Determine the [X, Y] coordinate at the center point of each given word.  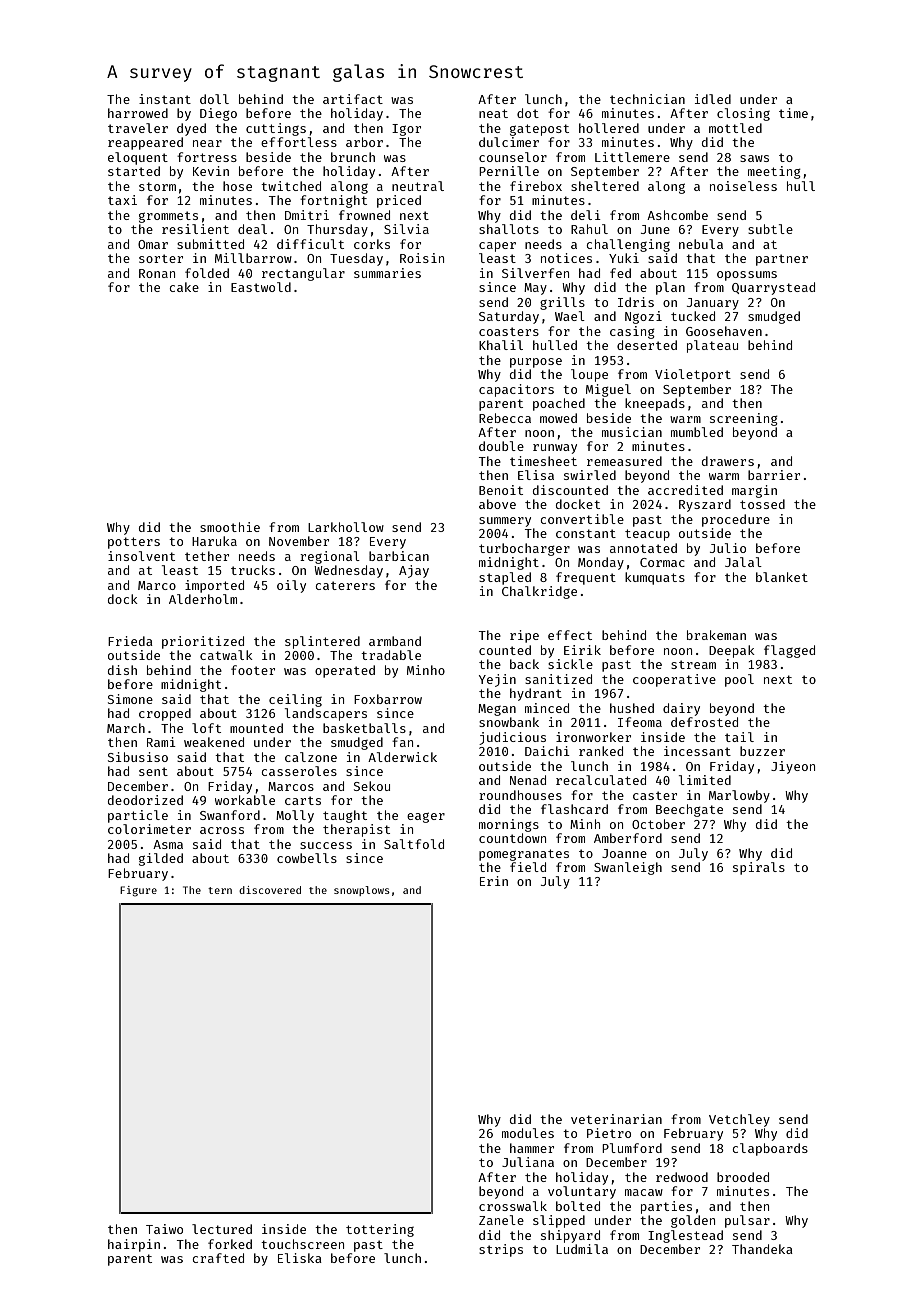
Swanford [230, 815]
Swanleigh [628, 868]
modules [528, 1133]
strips [501, 1250]
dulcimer [509, 142]
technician [647, 99]
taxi [122, 200]
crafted [218, 1258]
